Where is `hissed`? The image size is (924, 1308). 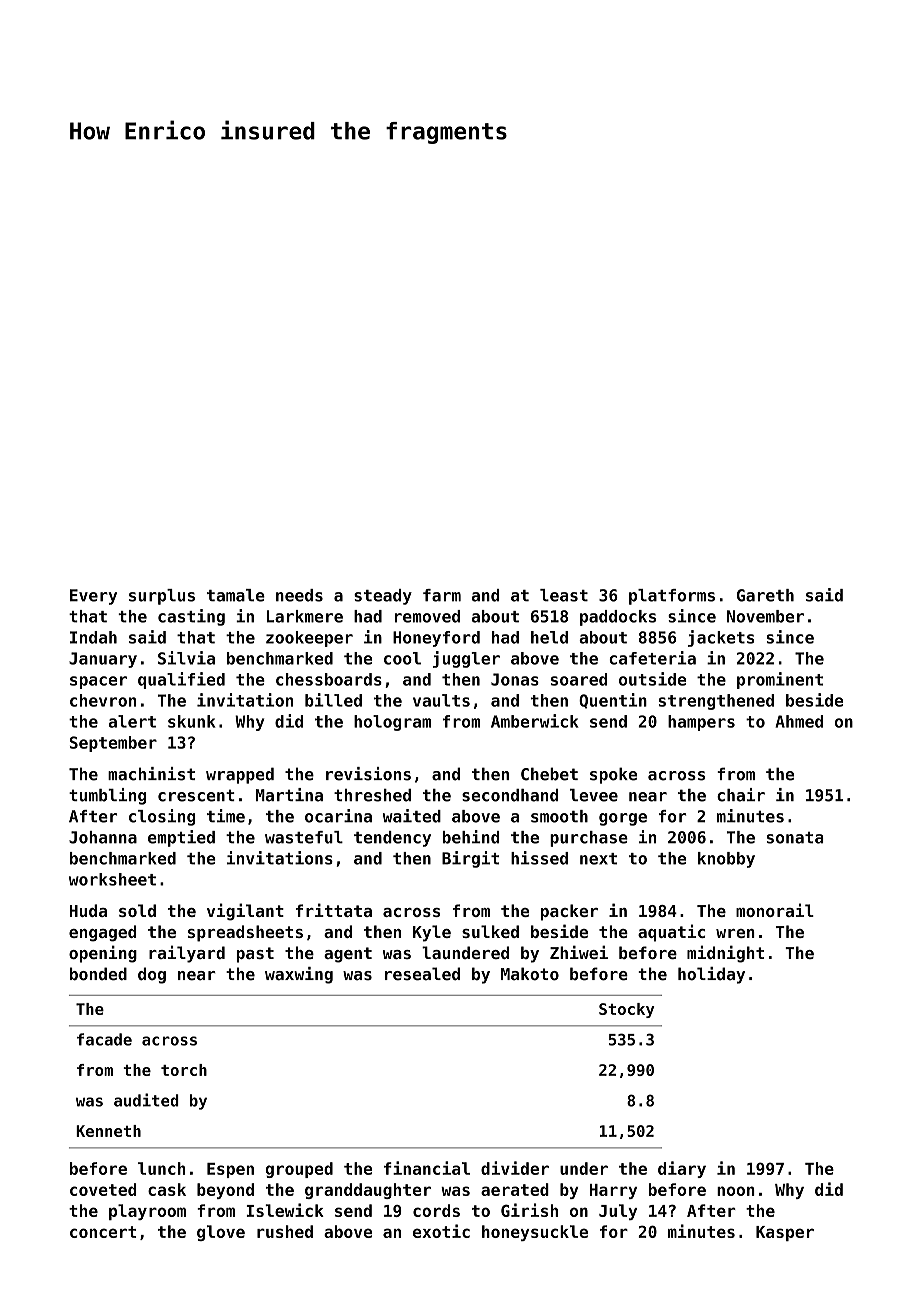 hissed is located at coordinates (539, 858).
